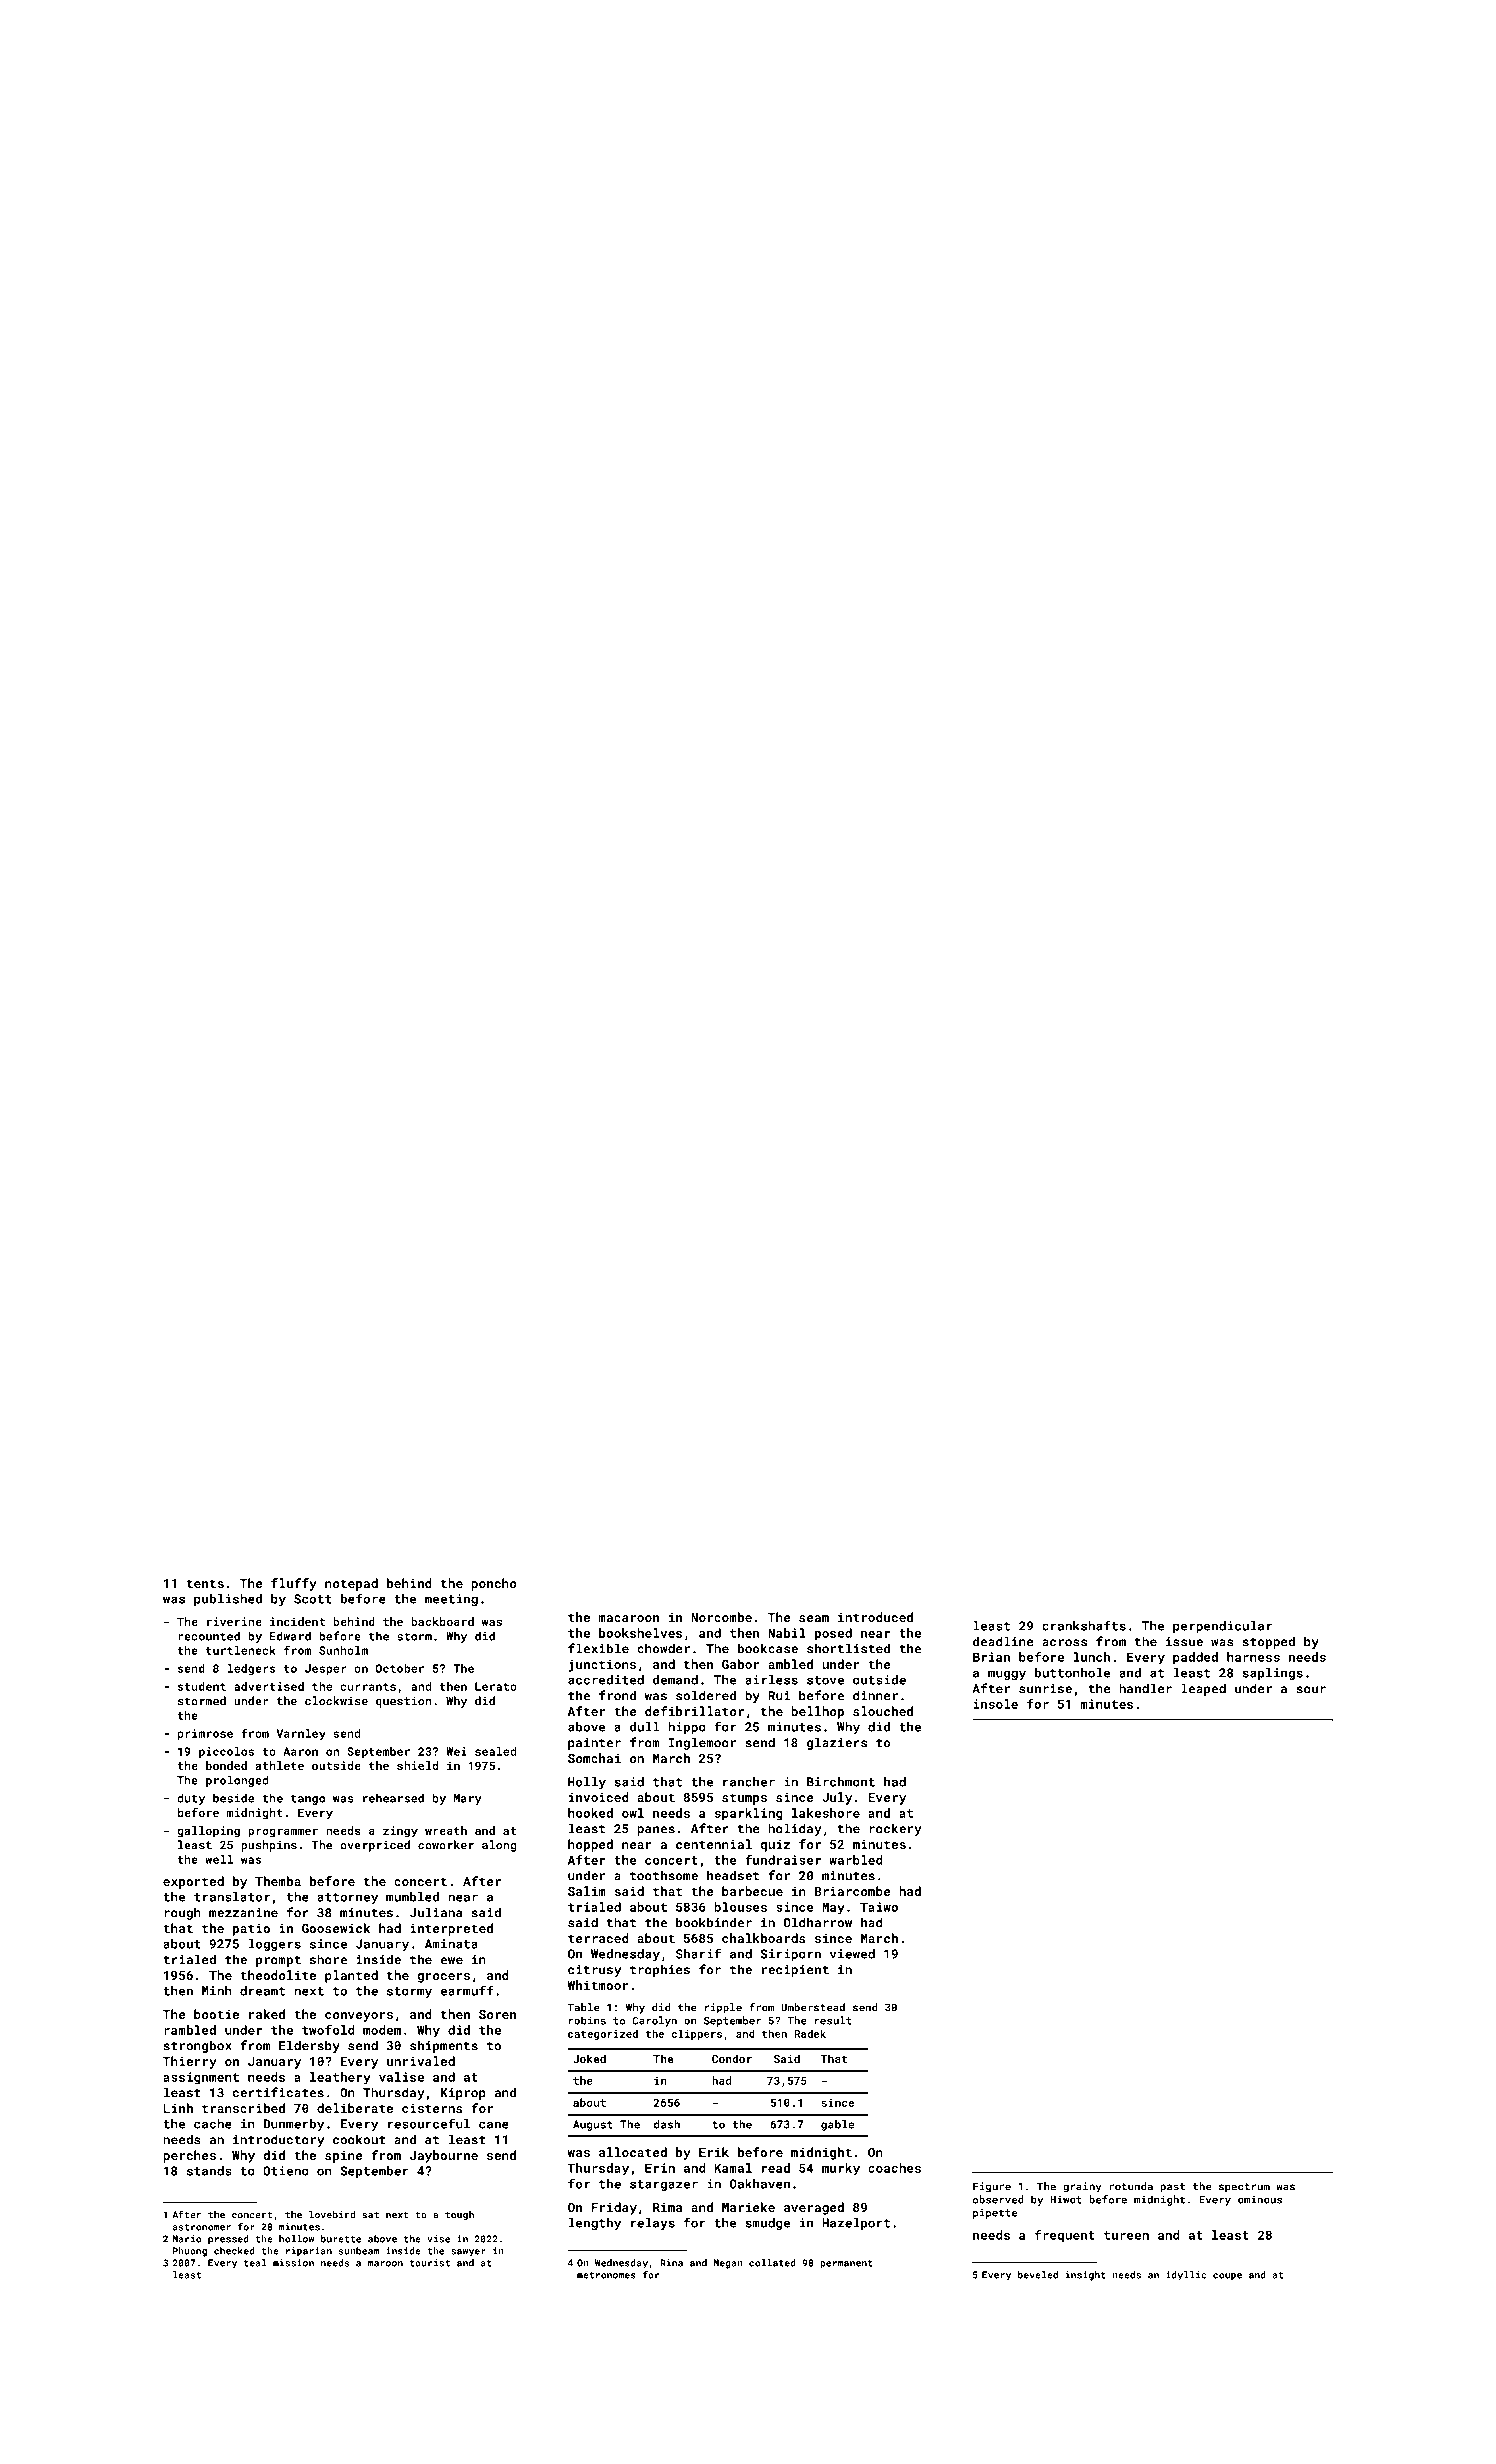  Describe the element at coordinates (587, 1891) in the image. I see `Salim` at that location.
